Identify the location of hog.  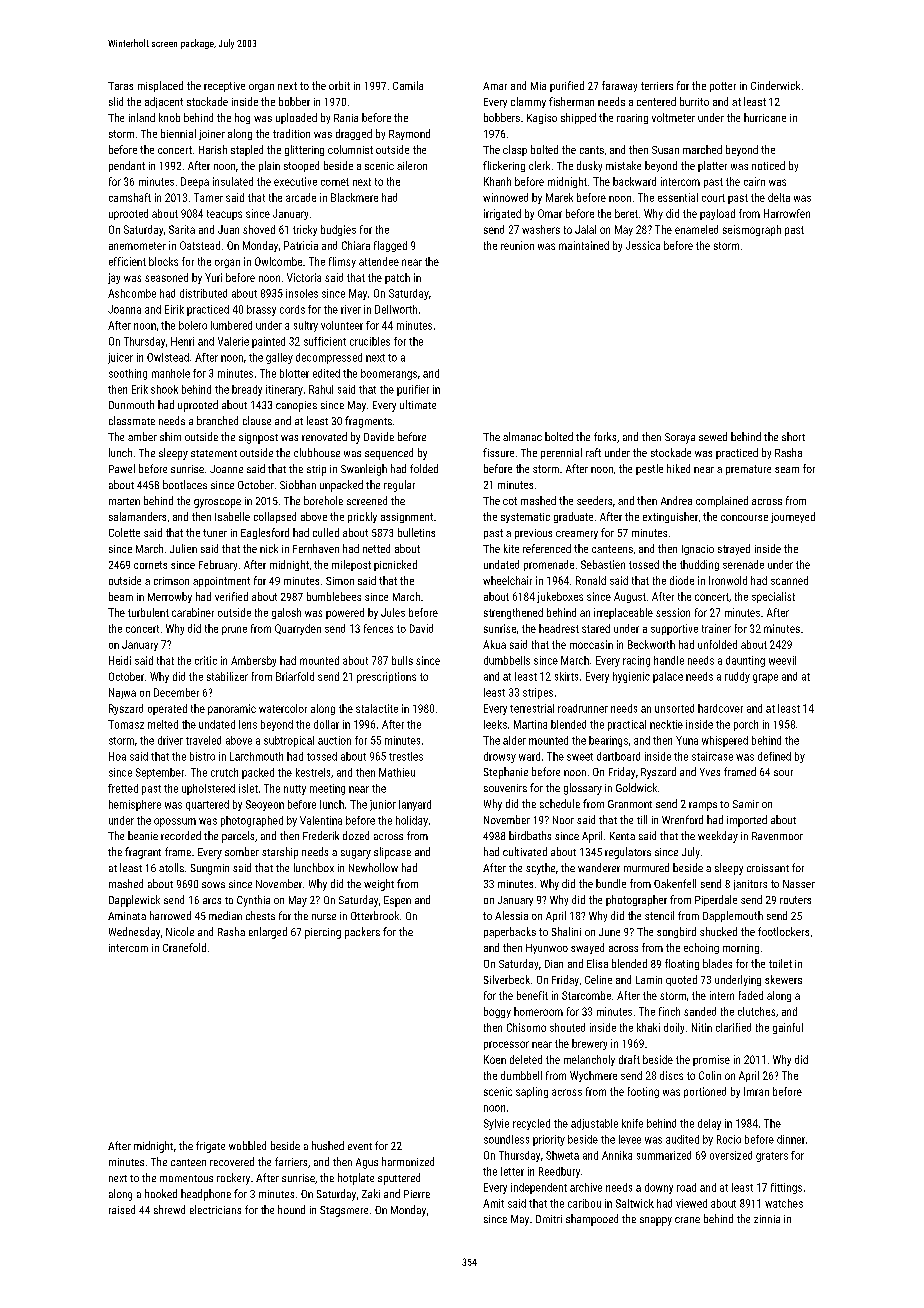
(242, 118).
